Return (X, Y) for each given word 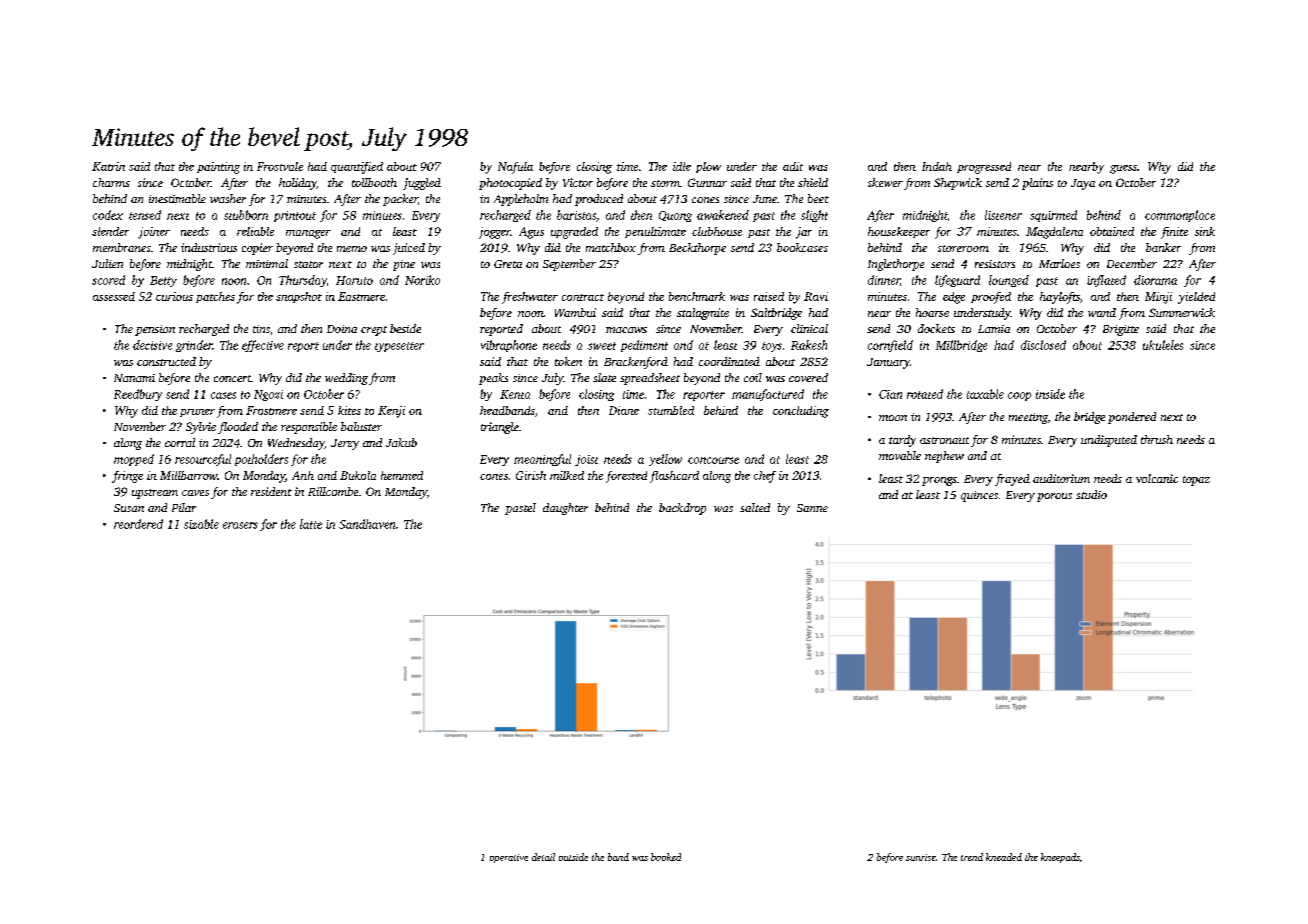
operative (509, 858)
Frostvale (280, 166)
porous (1054, 497)
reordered (138, 524)
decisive (152, 345)
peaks (493, 379)
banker (1163, 247)
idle (682, 166)
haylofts (1060, 298)
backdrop (682, 509)
